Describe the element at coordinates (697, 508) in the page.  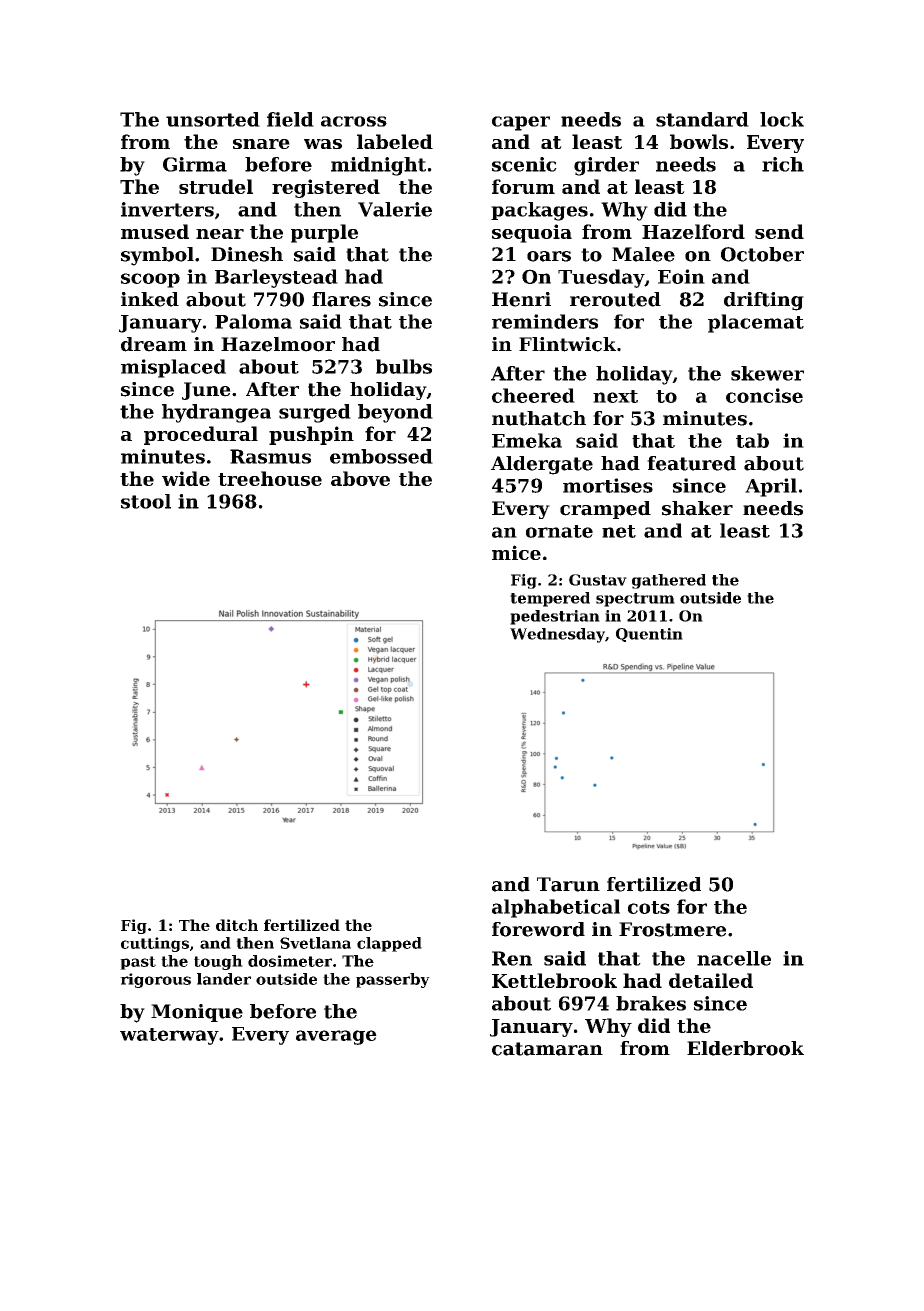
I see `shaker` at that location.
